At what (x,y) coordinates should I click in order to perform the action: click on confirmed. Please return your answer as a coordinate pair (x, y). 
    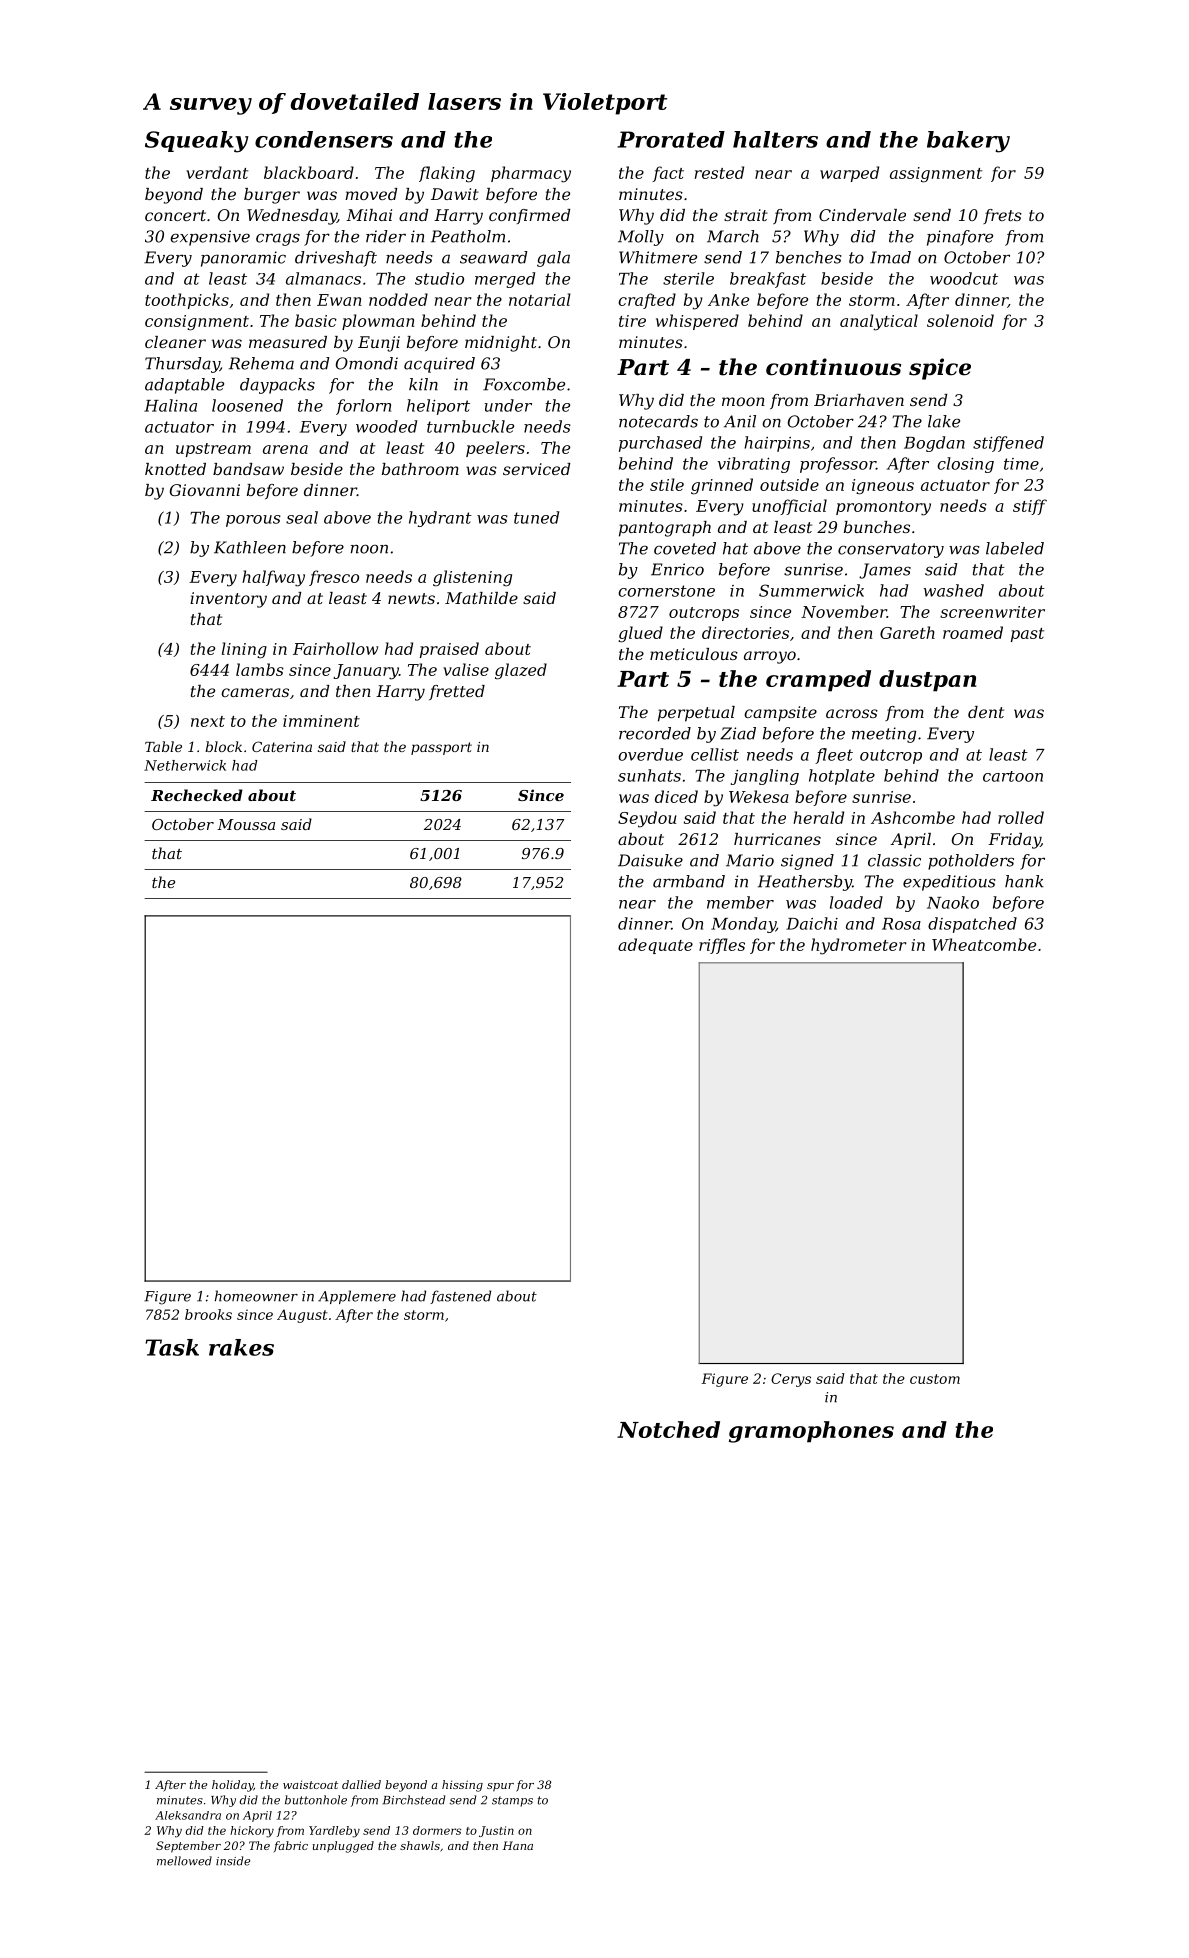
    Looking at the image, I should click on (529, 216).
